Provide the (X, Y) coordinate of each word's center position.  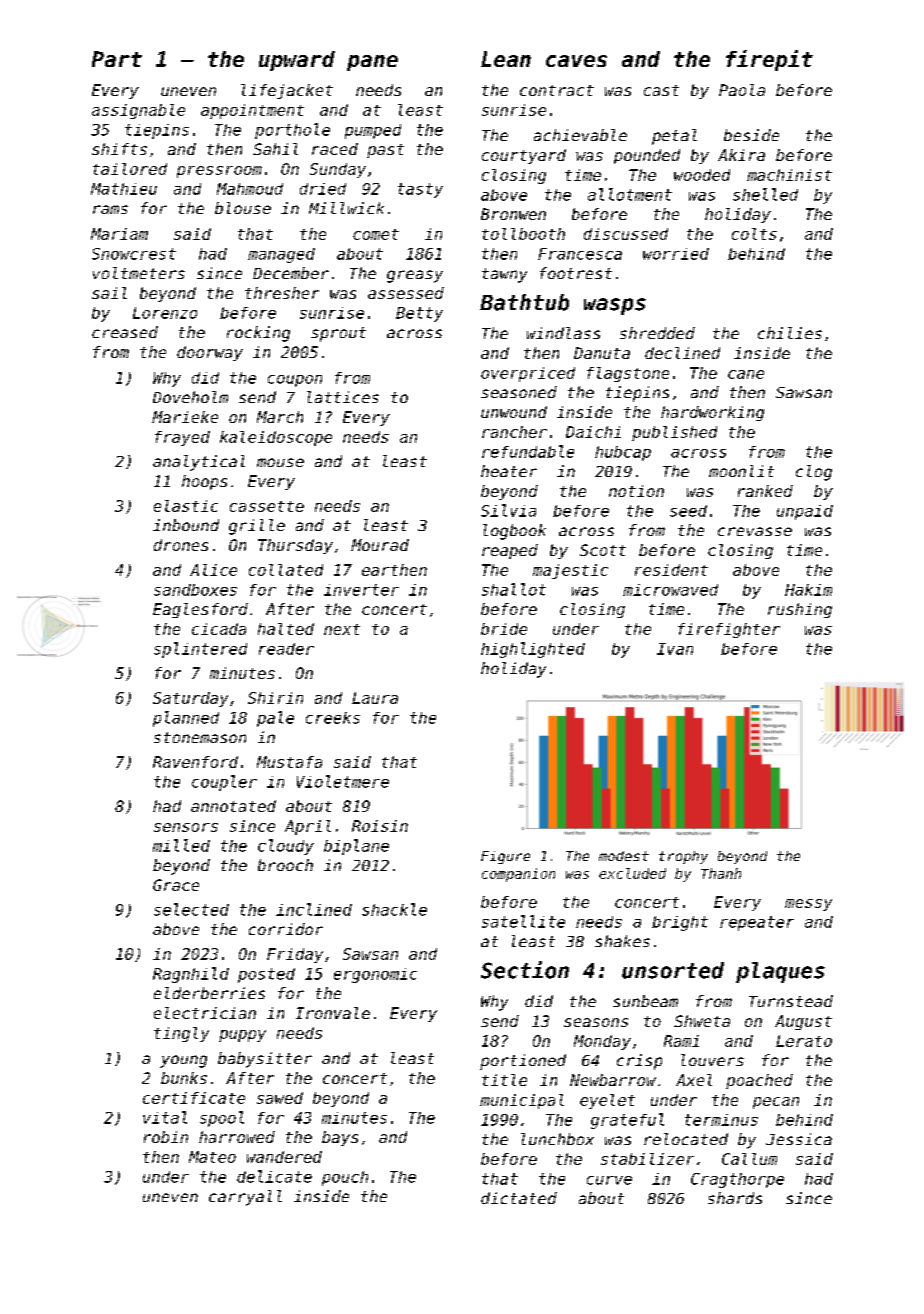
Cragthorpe (737, 1180)
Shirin (275, 698)
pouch (345, 1178)
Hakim (808, 590)
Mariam (119, 234)
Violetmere (343, 781)
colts (754, 234)
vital (165, 1117)
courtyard (524, 156)
